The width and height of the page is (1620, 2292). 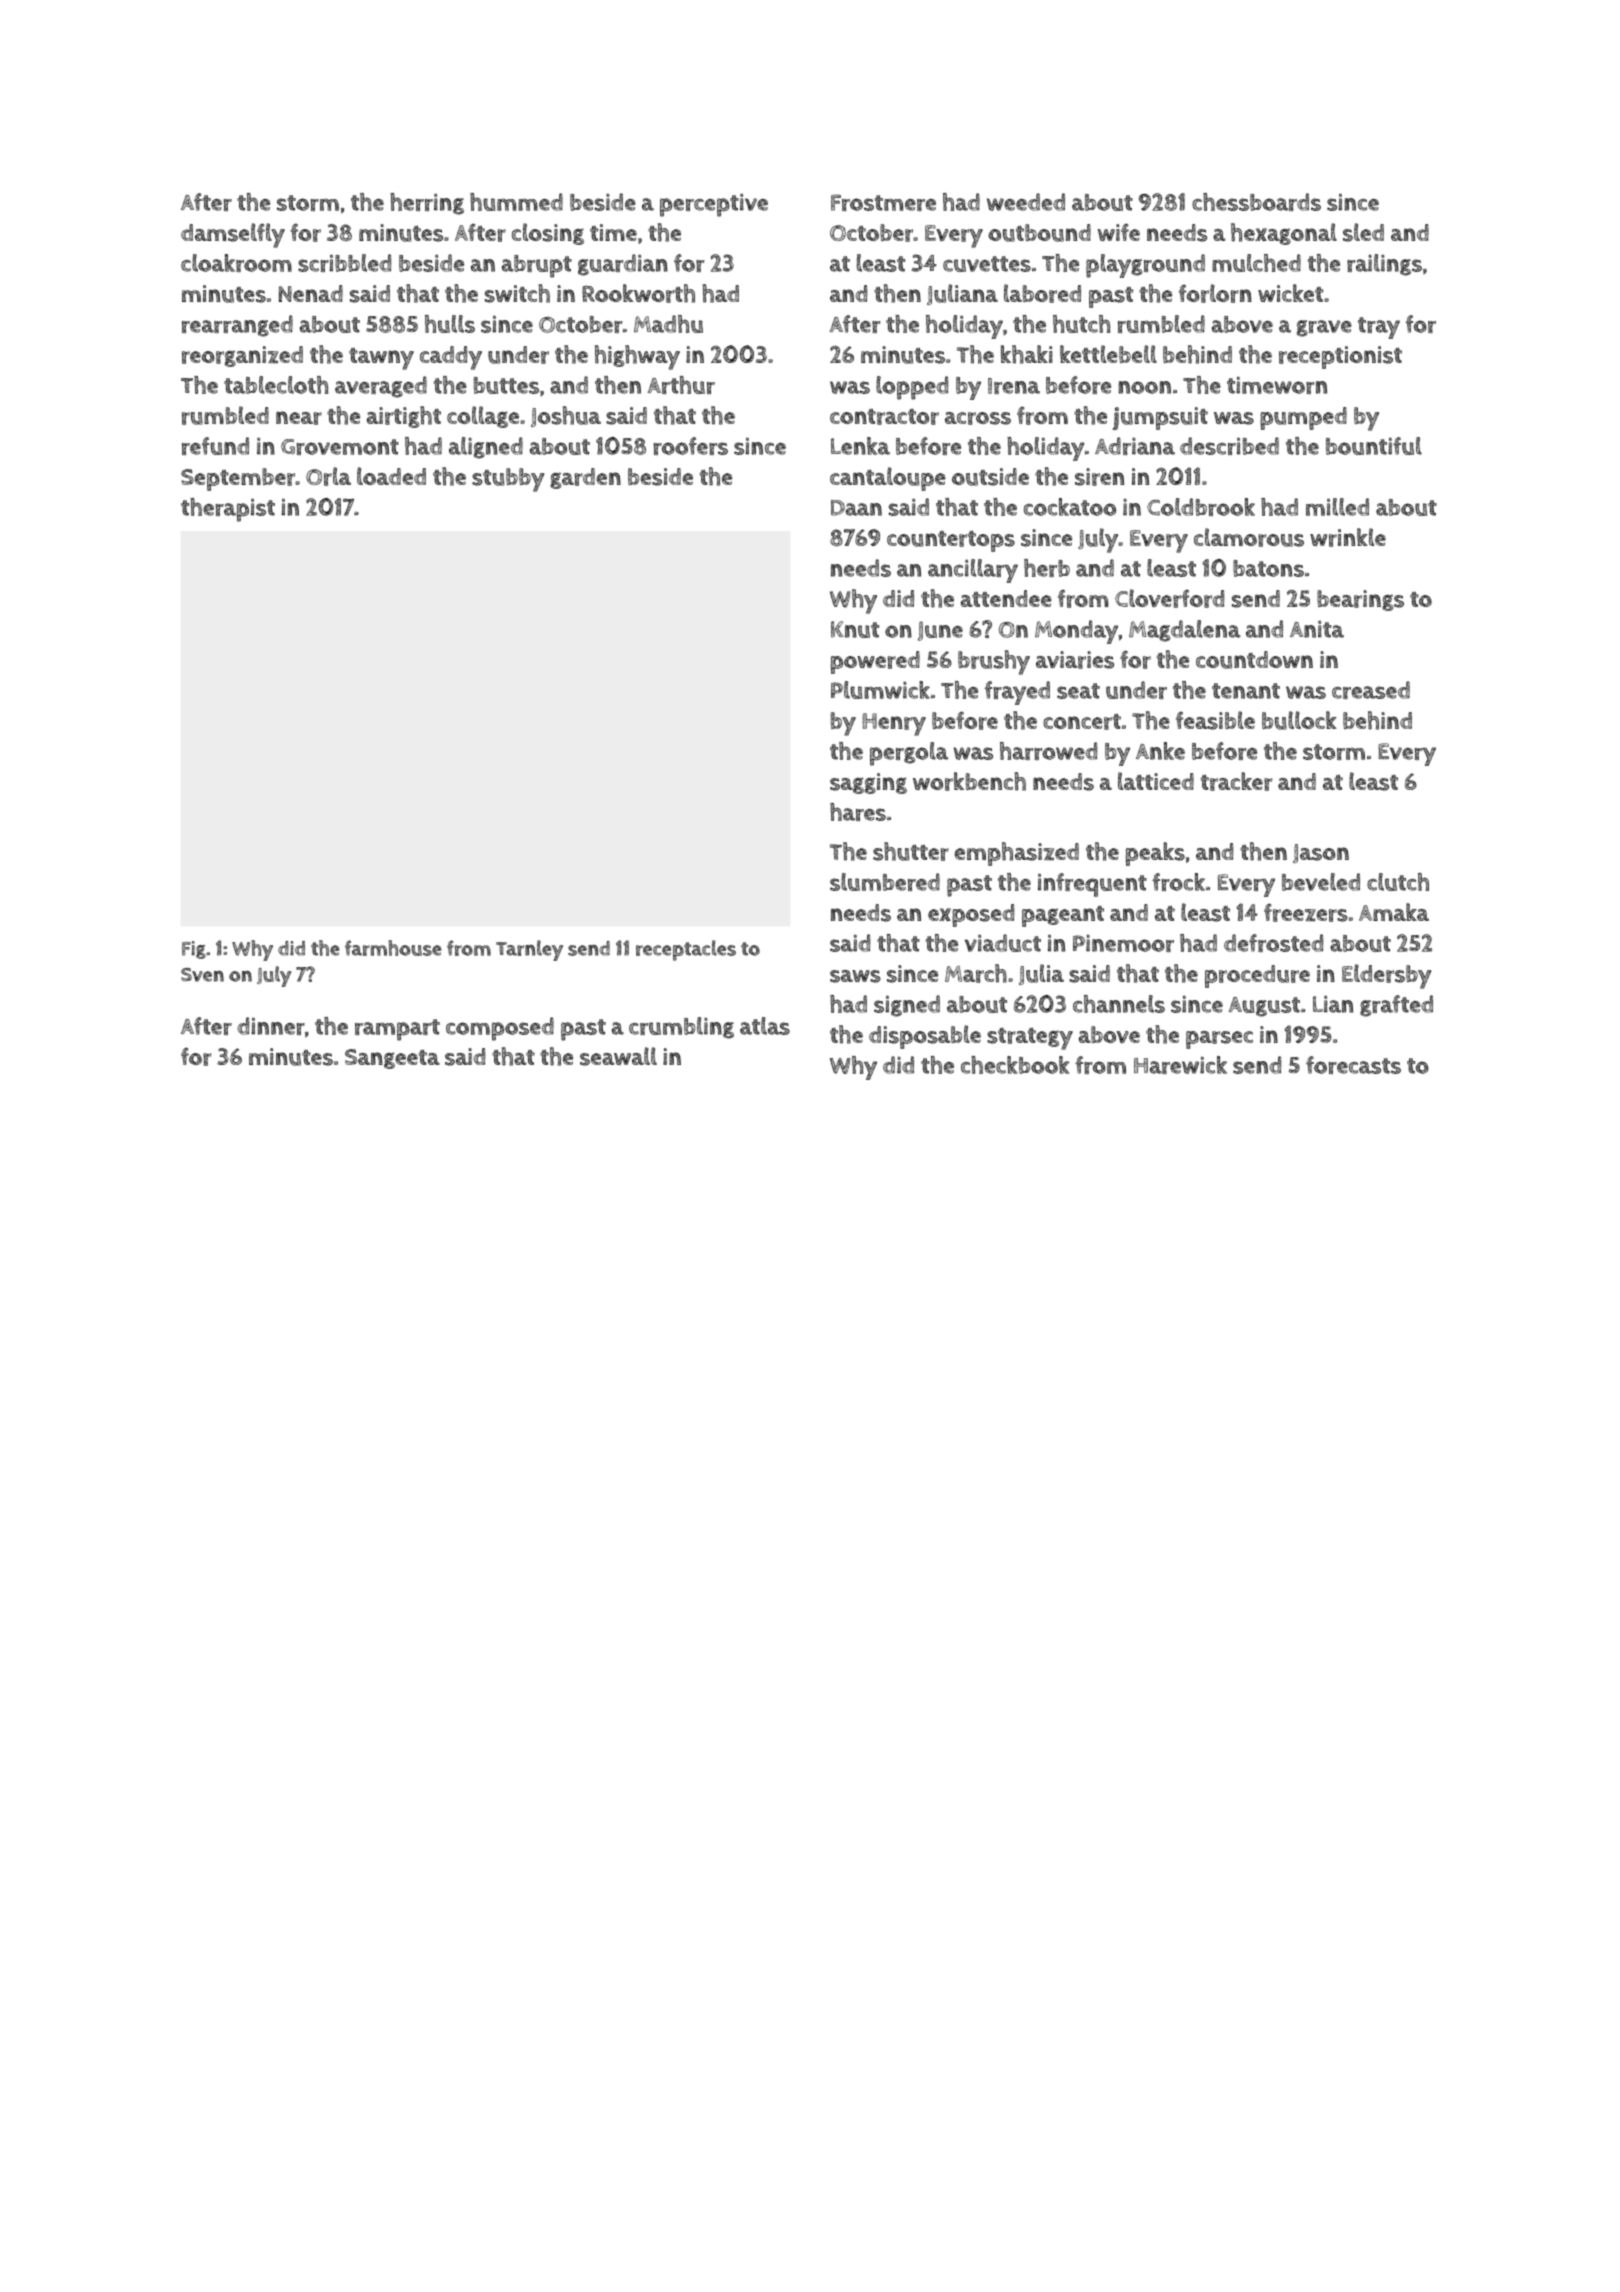 I want to click on Fig, so click(x=194, y=950).
